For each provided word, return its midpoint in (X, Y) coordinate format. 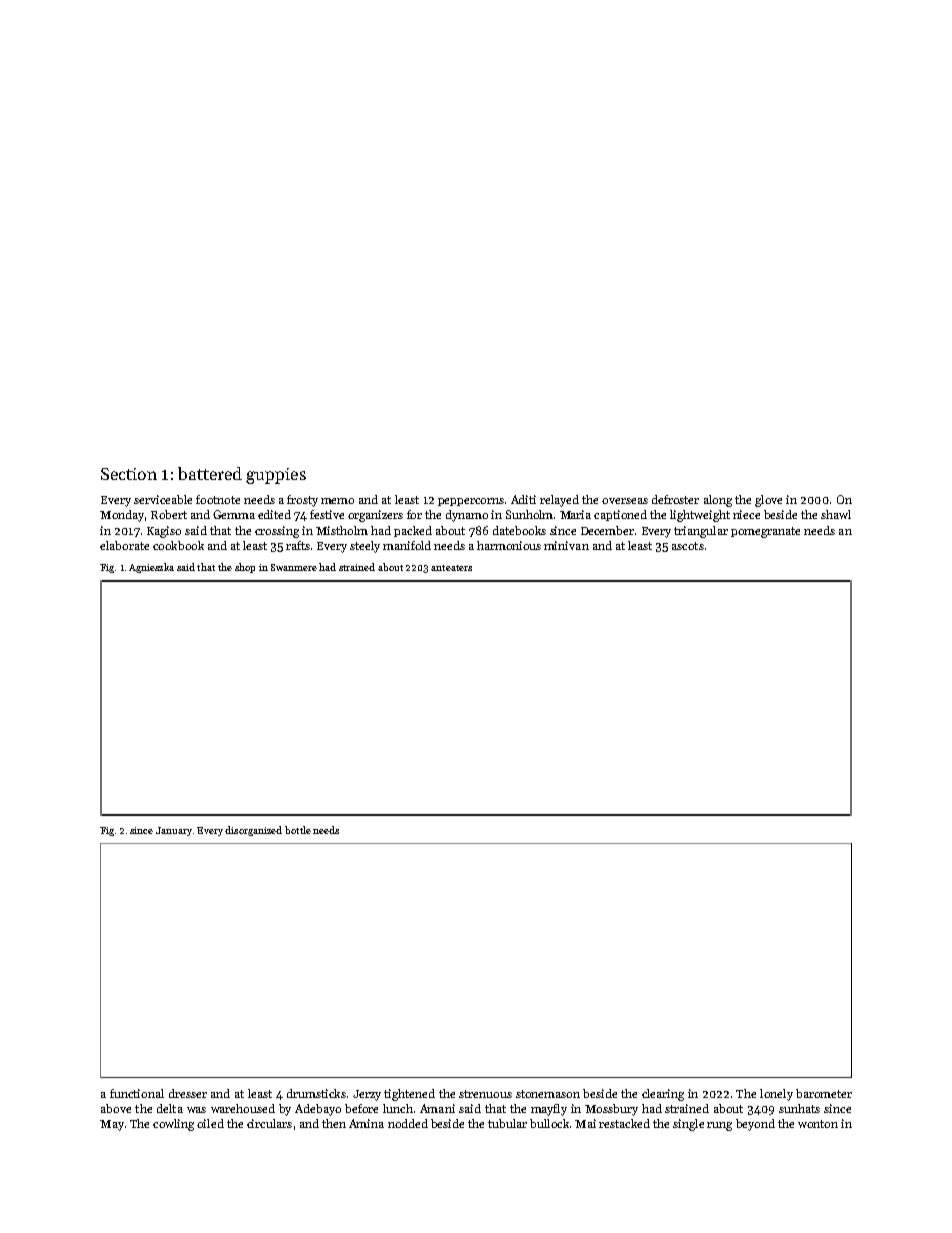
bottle (298, 830)
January (174, 831)
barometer (824, 1093)
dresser (188, 1093)
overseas (625, 501)
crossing (277, 532)
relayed (559, 501)
